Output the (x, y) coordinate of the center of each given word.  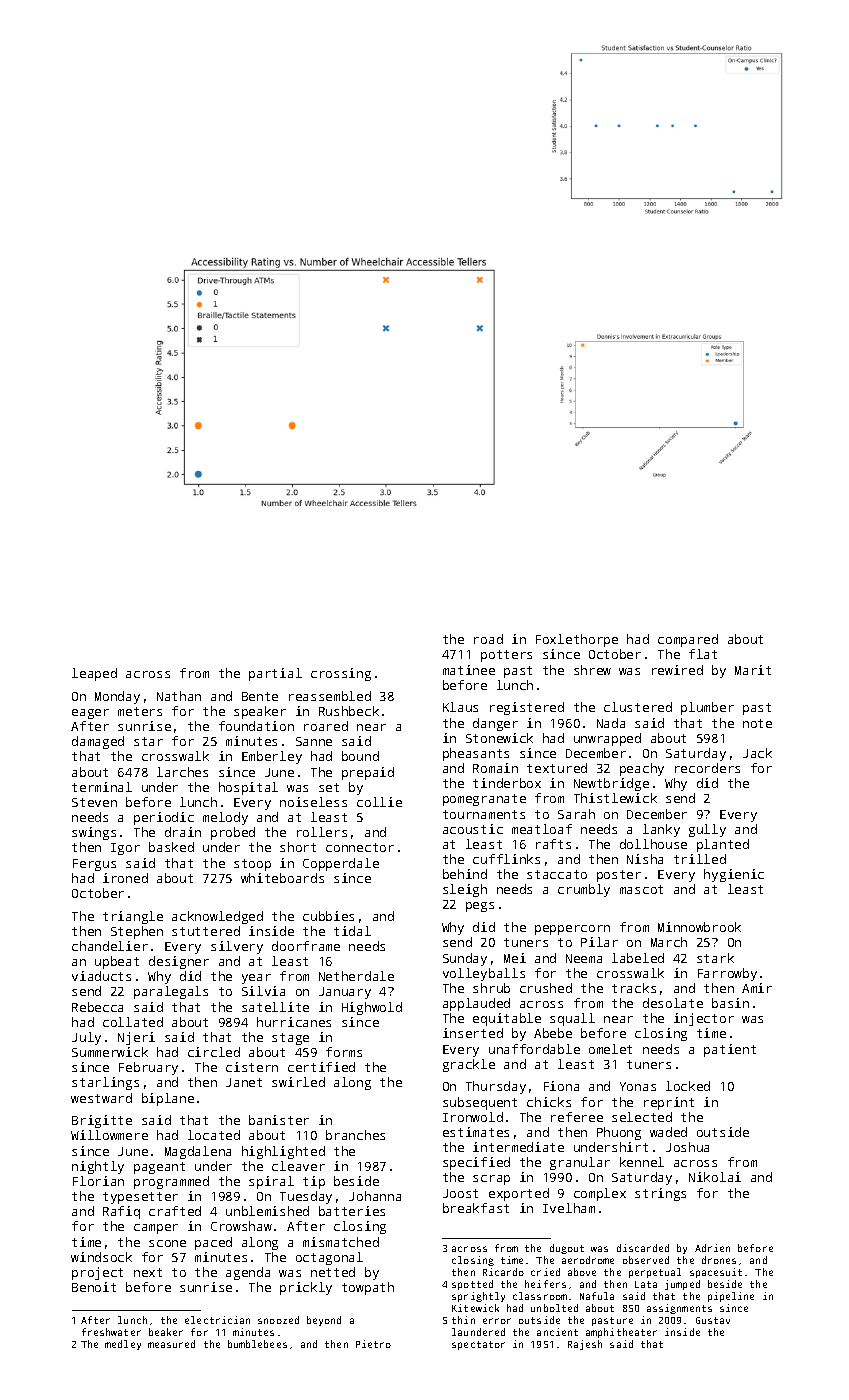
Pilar (599, 942)
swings (94, 833)
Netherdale (356, 976)
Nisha (645, 859)
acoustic (473, 829)
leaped (94, 674)
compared (688, 640)
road (488, 639)
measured (171, 1344)
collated (133, 1022)
